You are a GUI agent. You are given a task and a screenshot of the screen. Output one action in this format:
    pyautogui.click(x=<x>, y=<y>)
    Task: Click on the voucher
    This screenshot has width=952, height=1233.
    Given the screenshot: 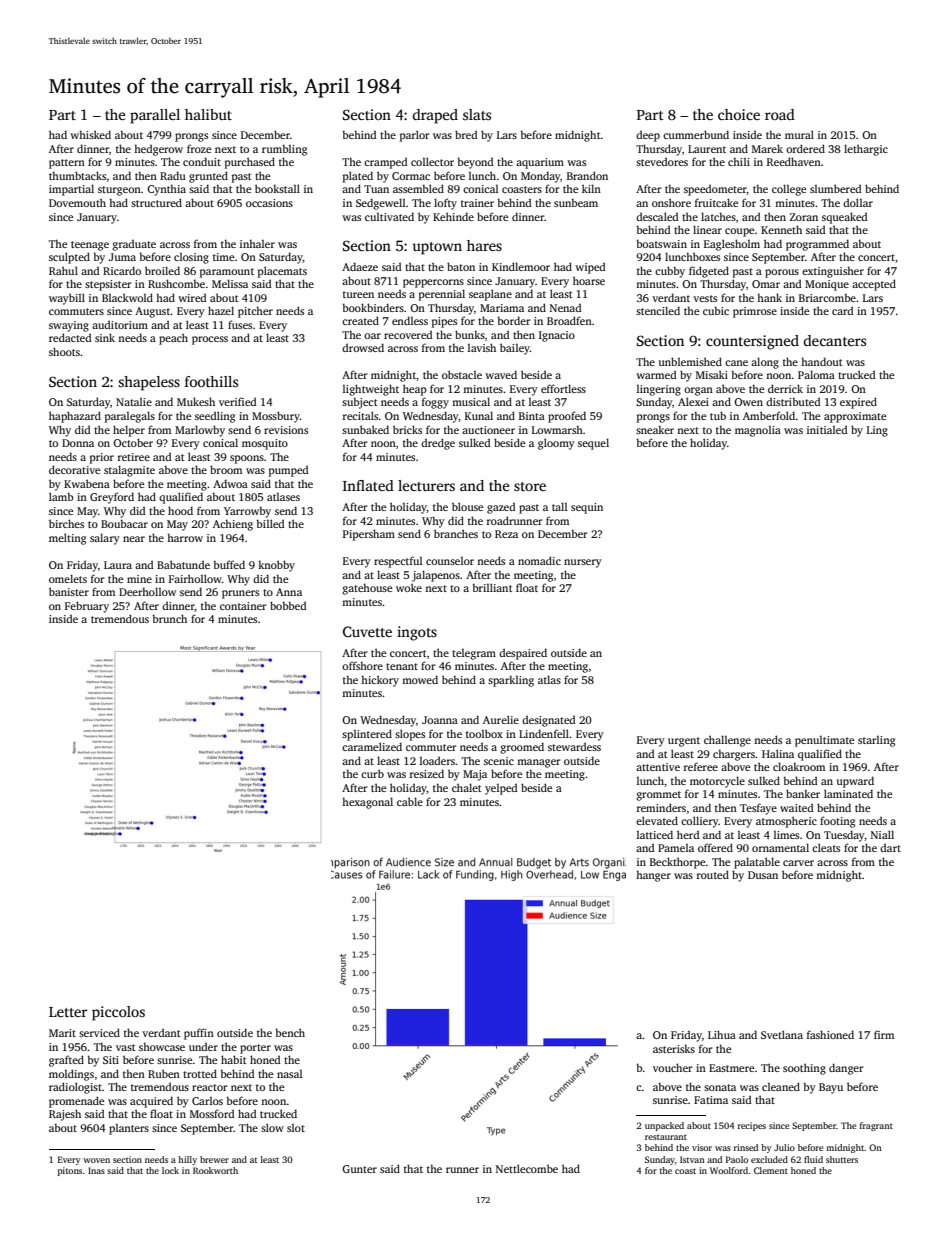 What is the action you would take?
    pyautogui.click(x=673, y=1067)
